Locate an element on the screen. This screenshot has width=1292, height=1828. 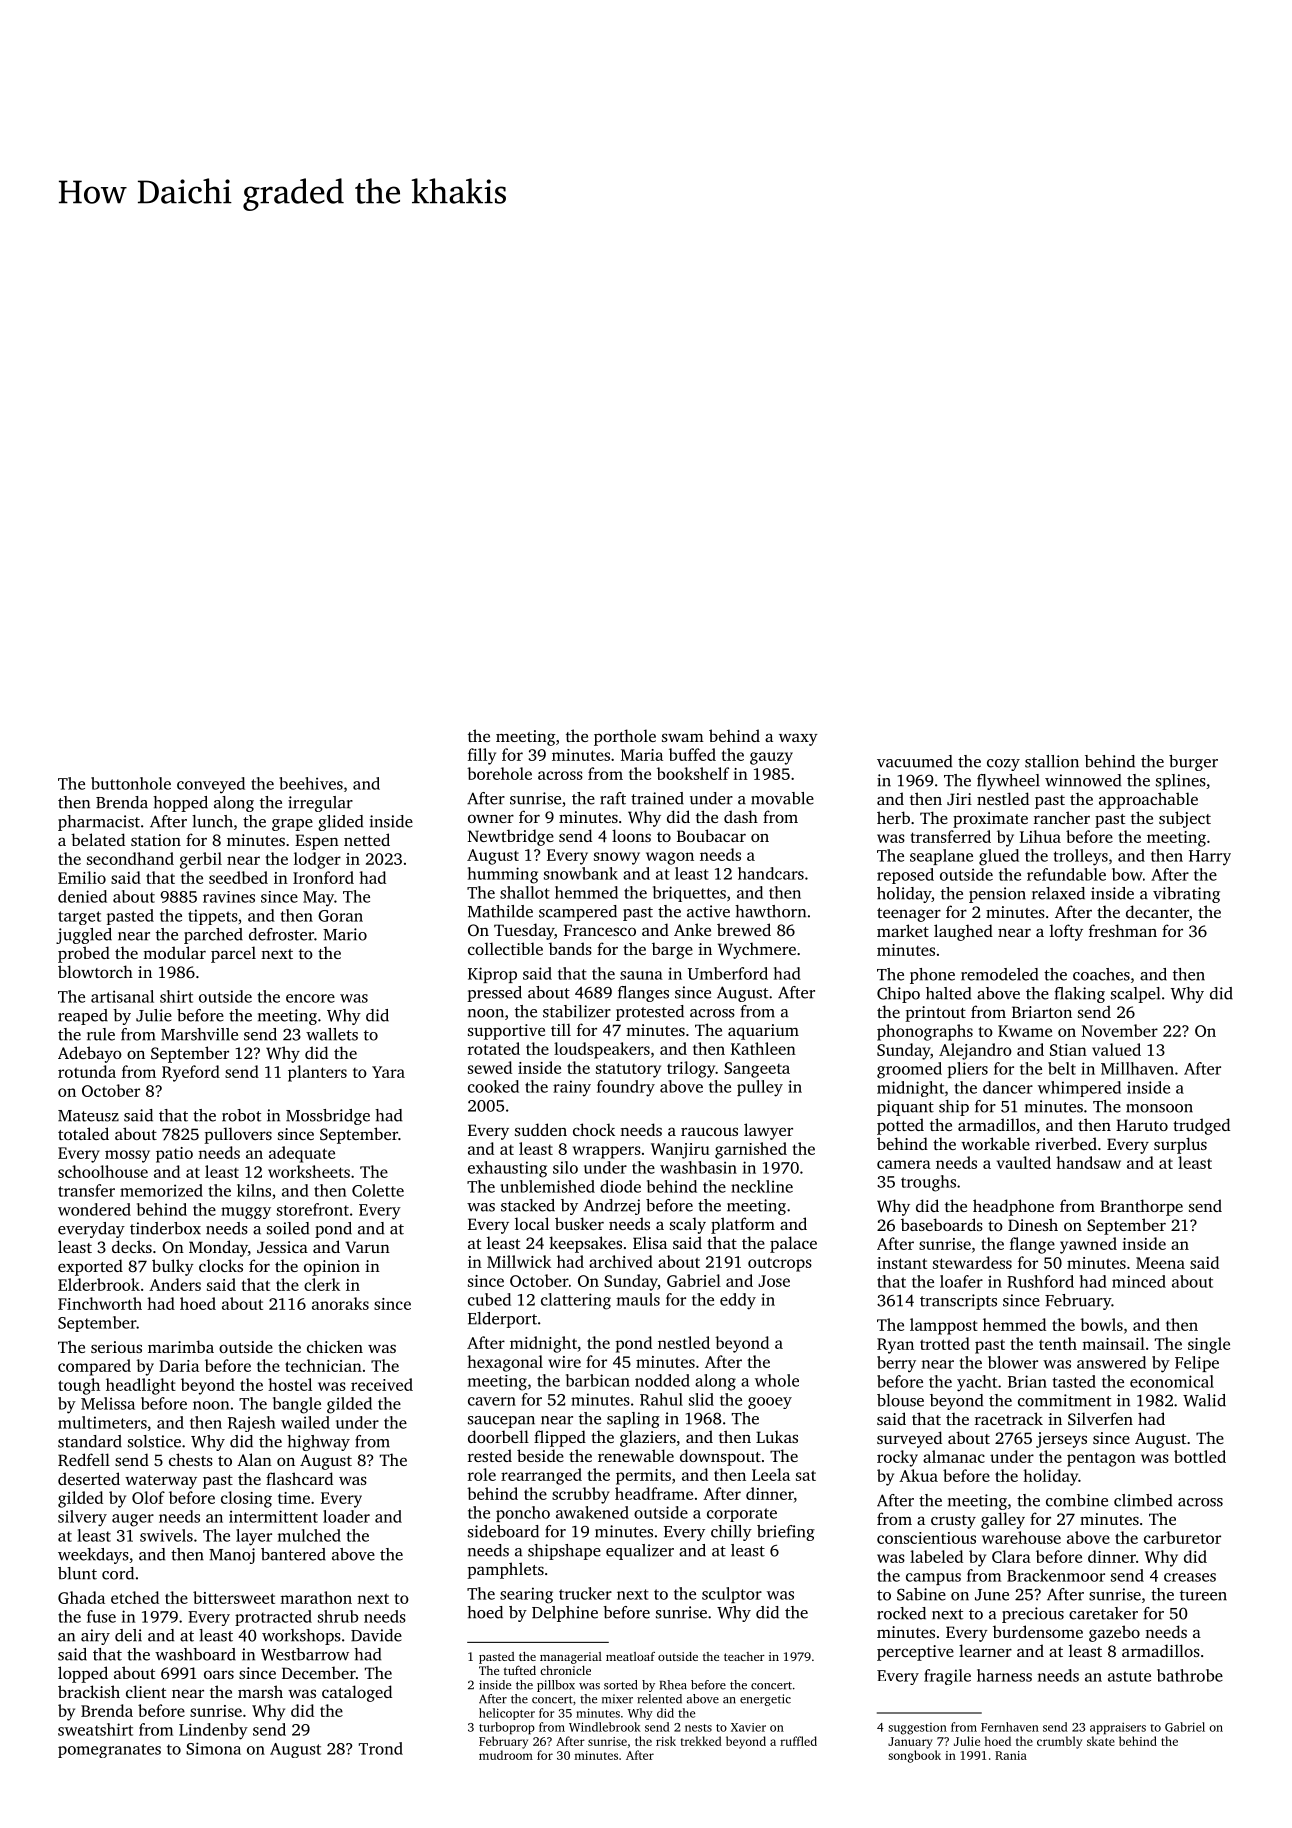
standard is located at coordinates (90, 1441).
